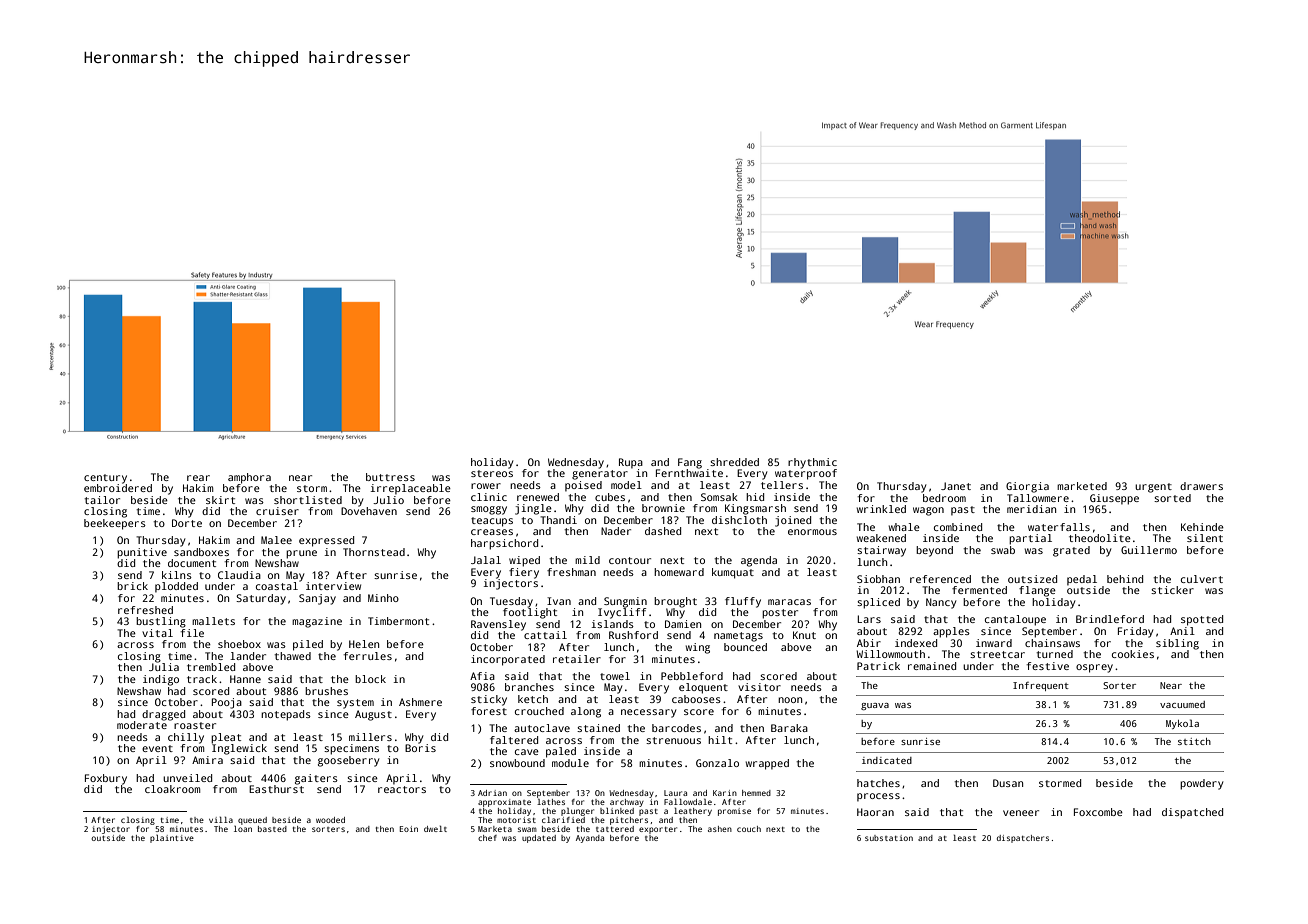 Image resolution: width=1308 pixels, height=924 pixels. I want to click on system, so click(355, 704).
